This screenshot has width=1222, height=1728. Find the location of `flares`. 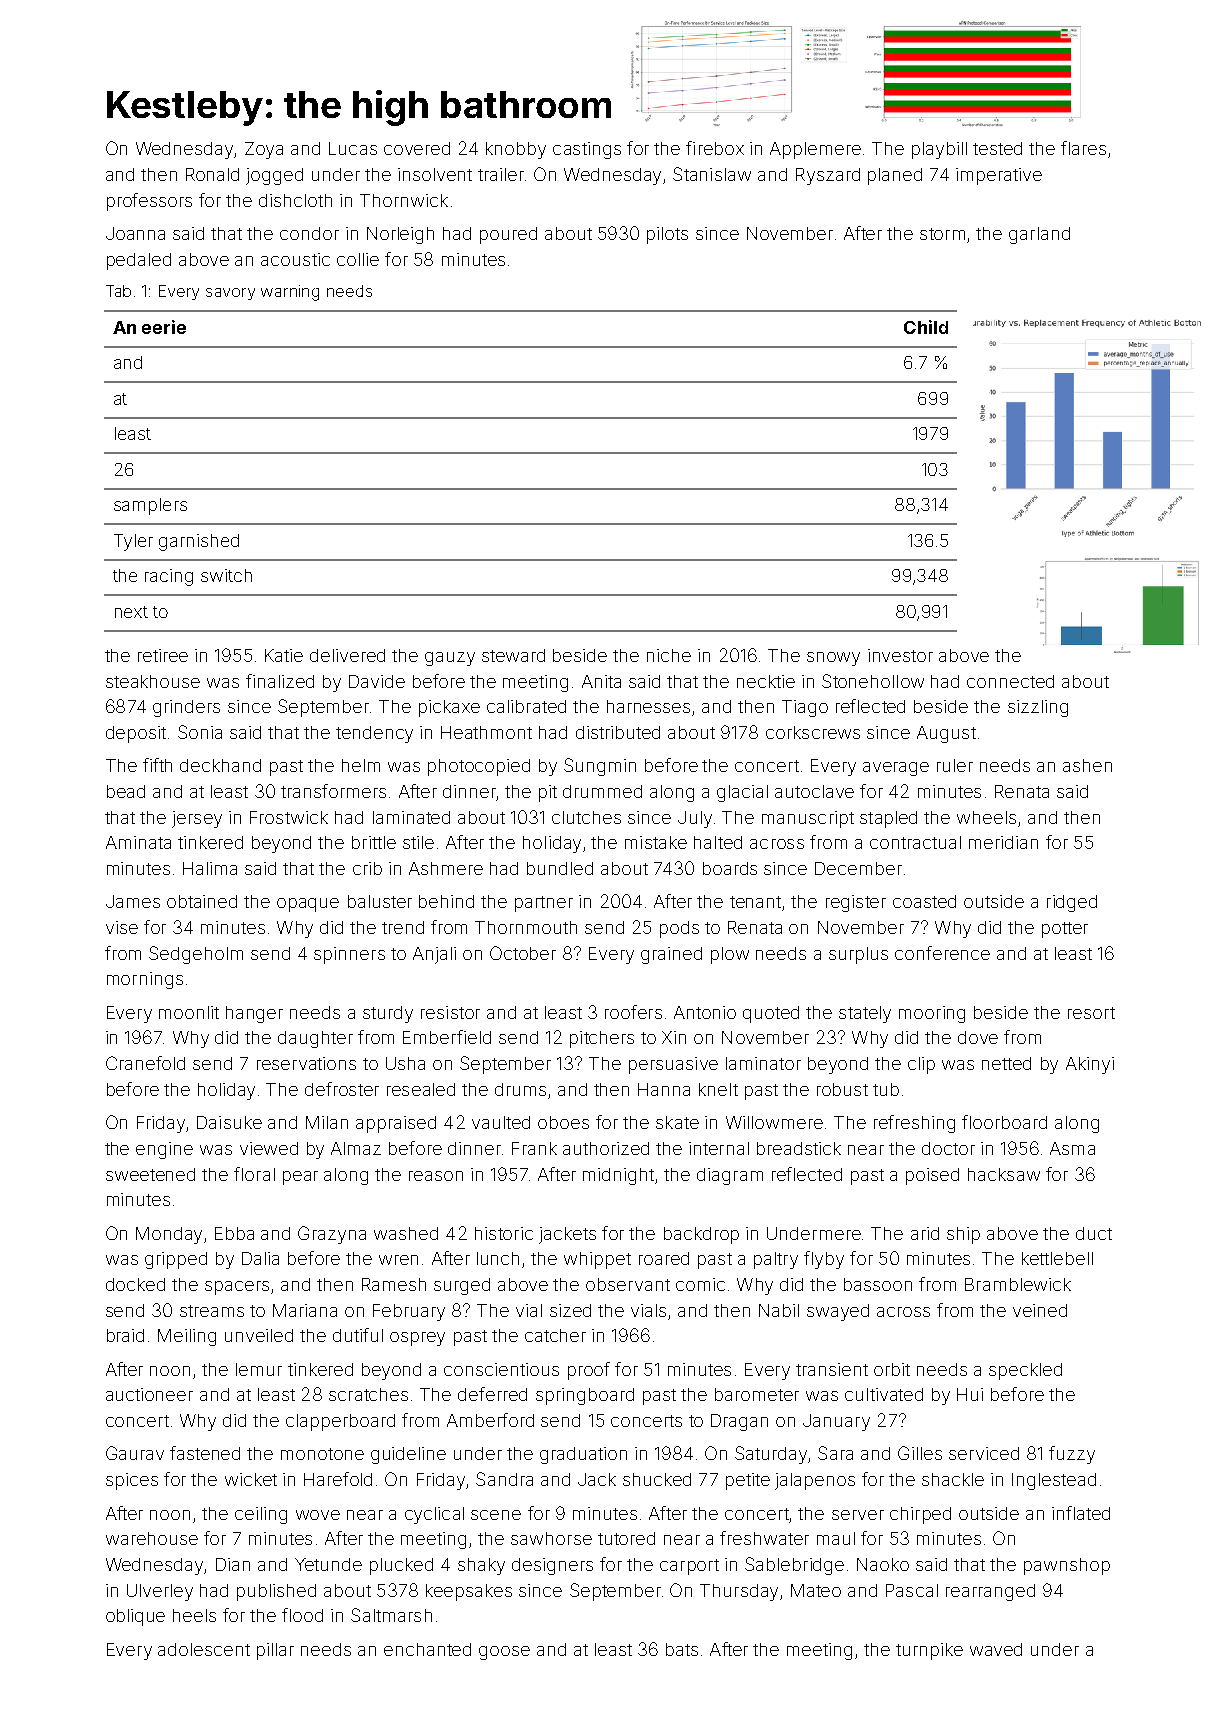

flares is located at coordinates (1083, 148).
